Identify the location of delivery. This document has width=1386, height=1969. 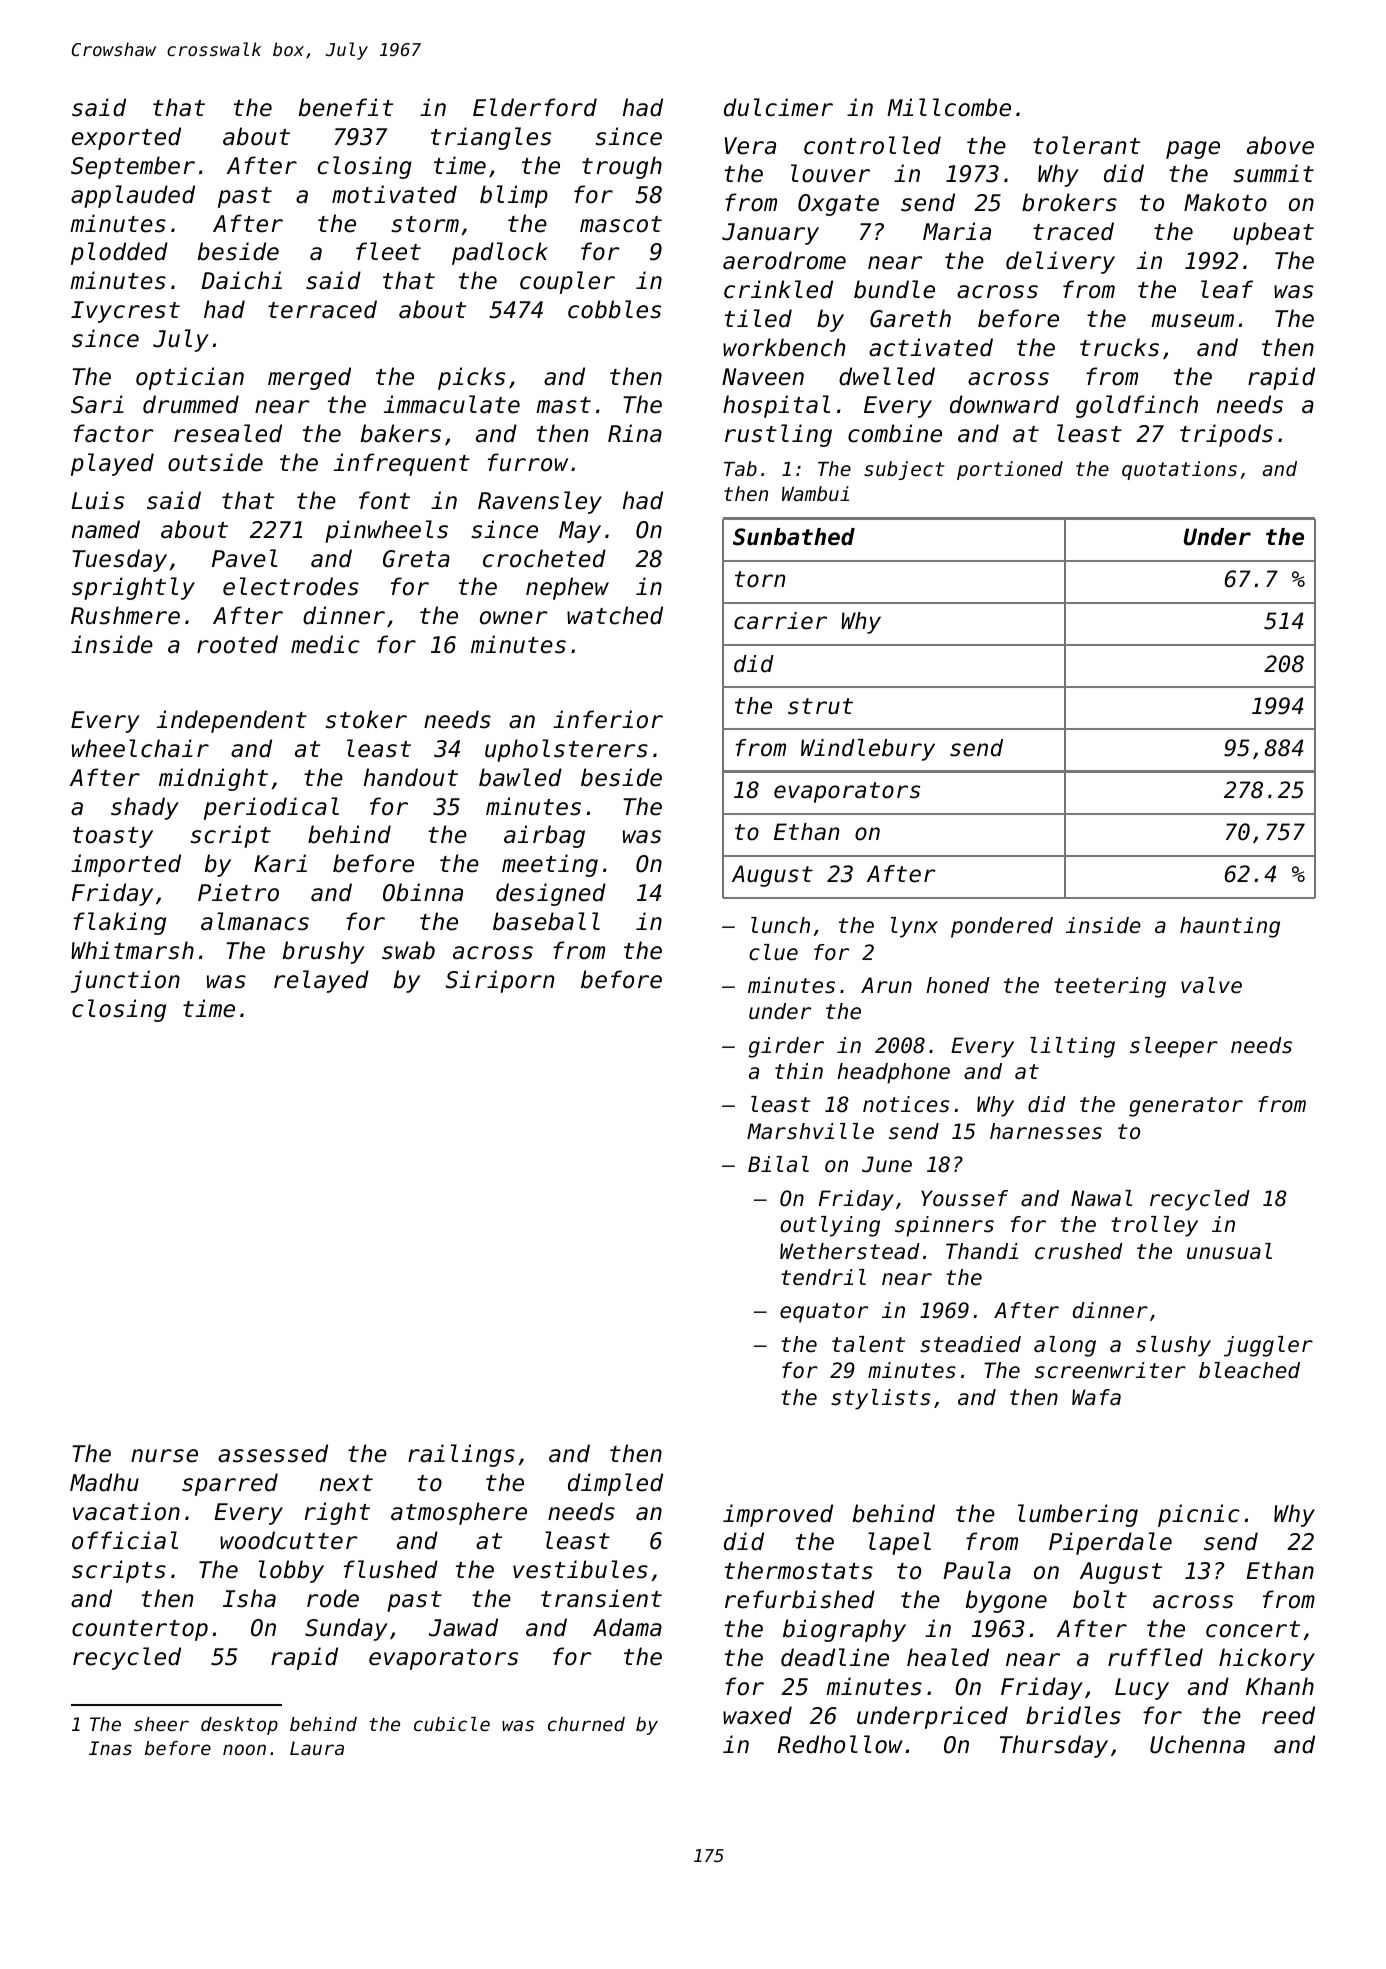
(1060, 262).
